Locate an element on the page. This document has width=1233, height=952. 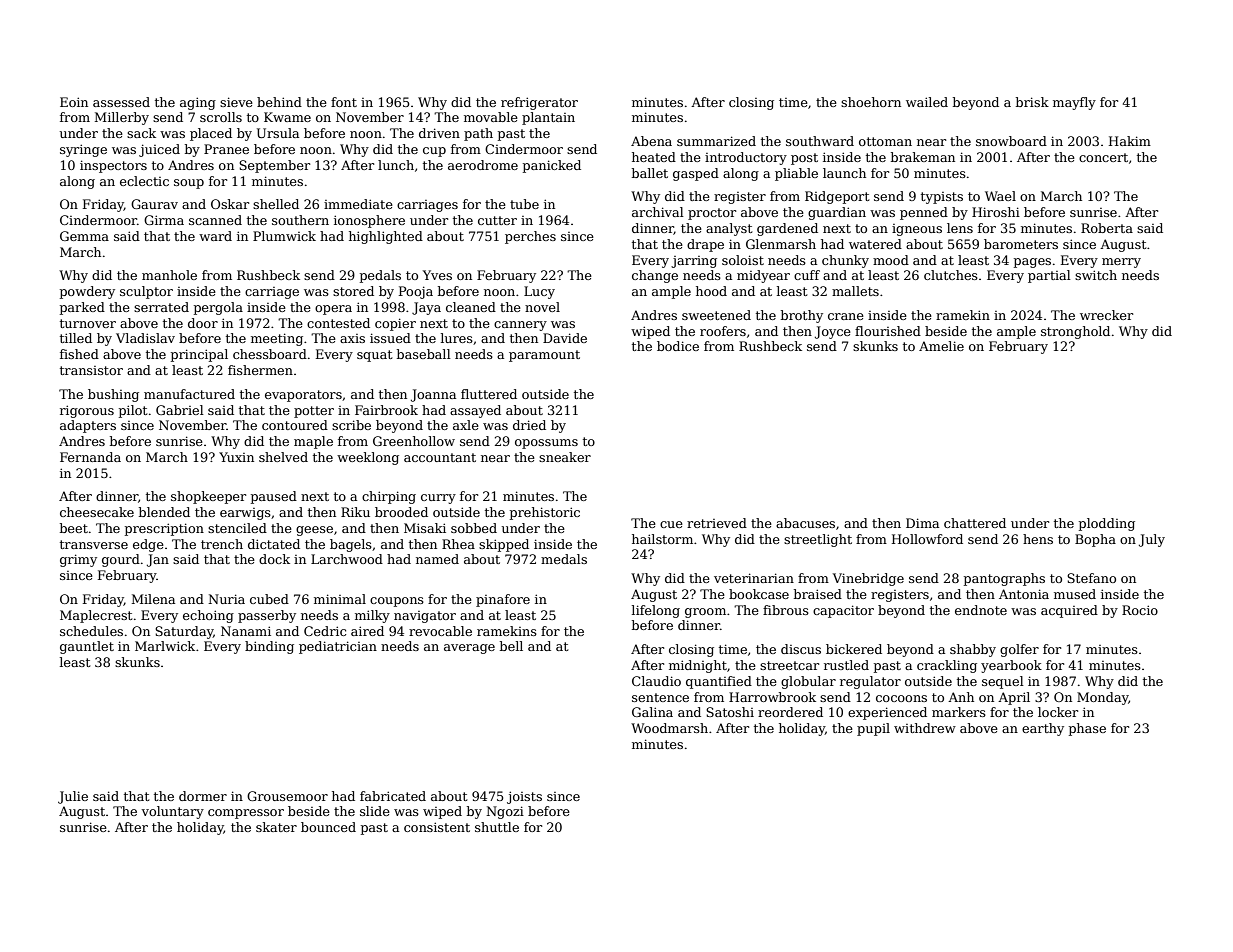
manhole is located at coordinates (169, 275).
